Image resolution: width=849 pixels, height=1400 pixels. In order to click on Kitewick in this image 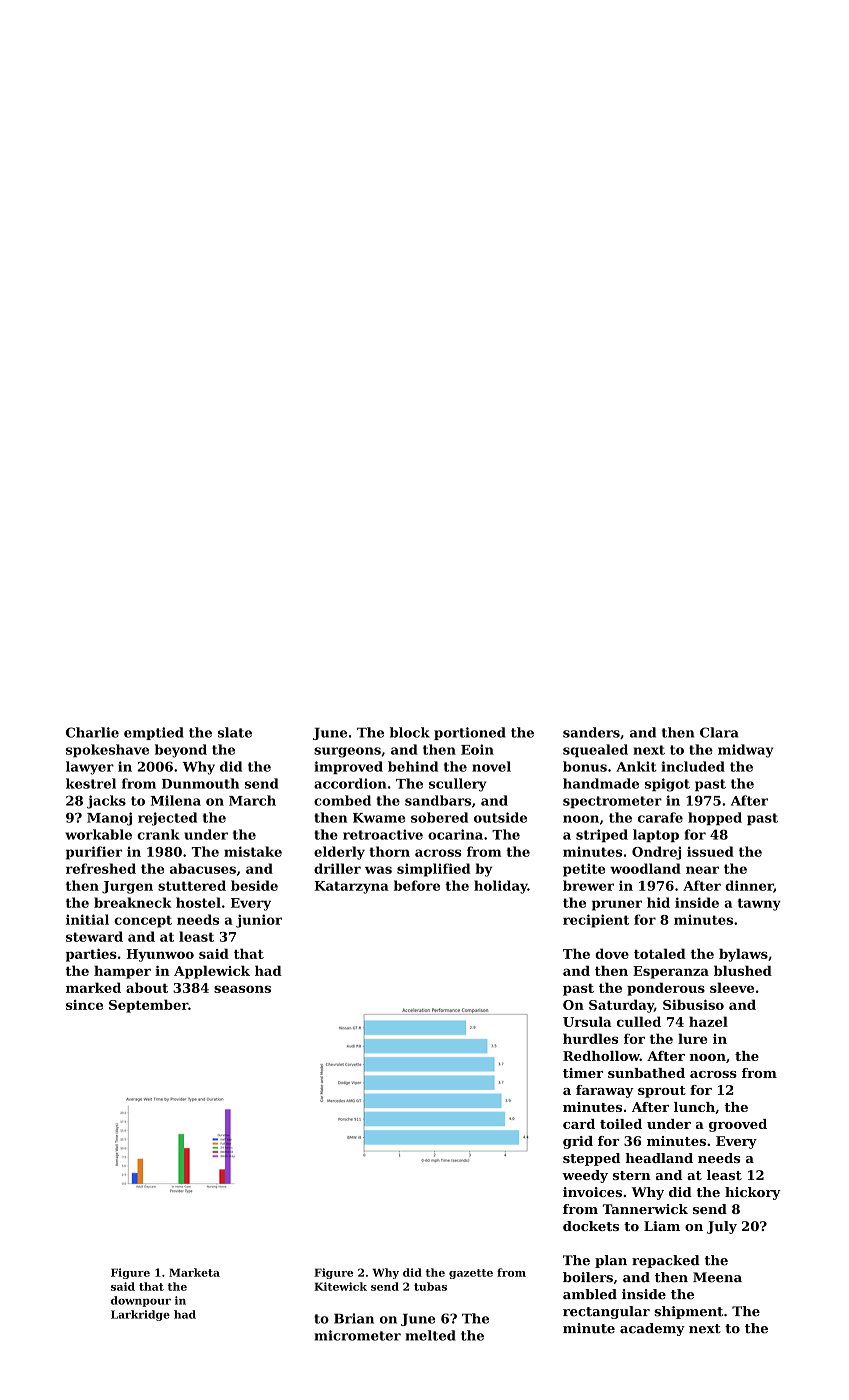, I will do `click(340, 1286)`.
